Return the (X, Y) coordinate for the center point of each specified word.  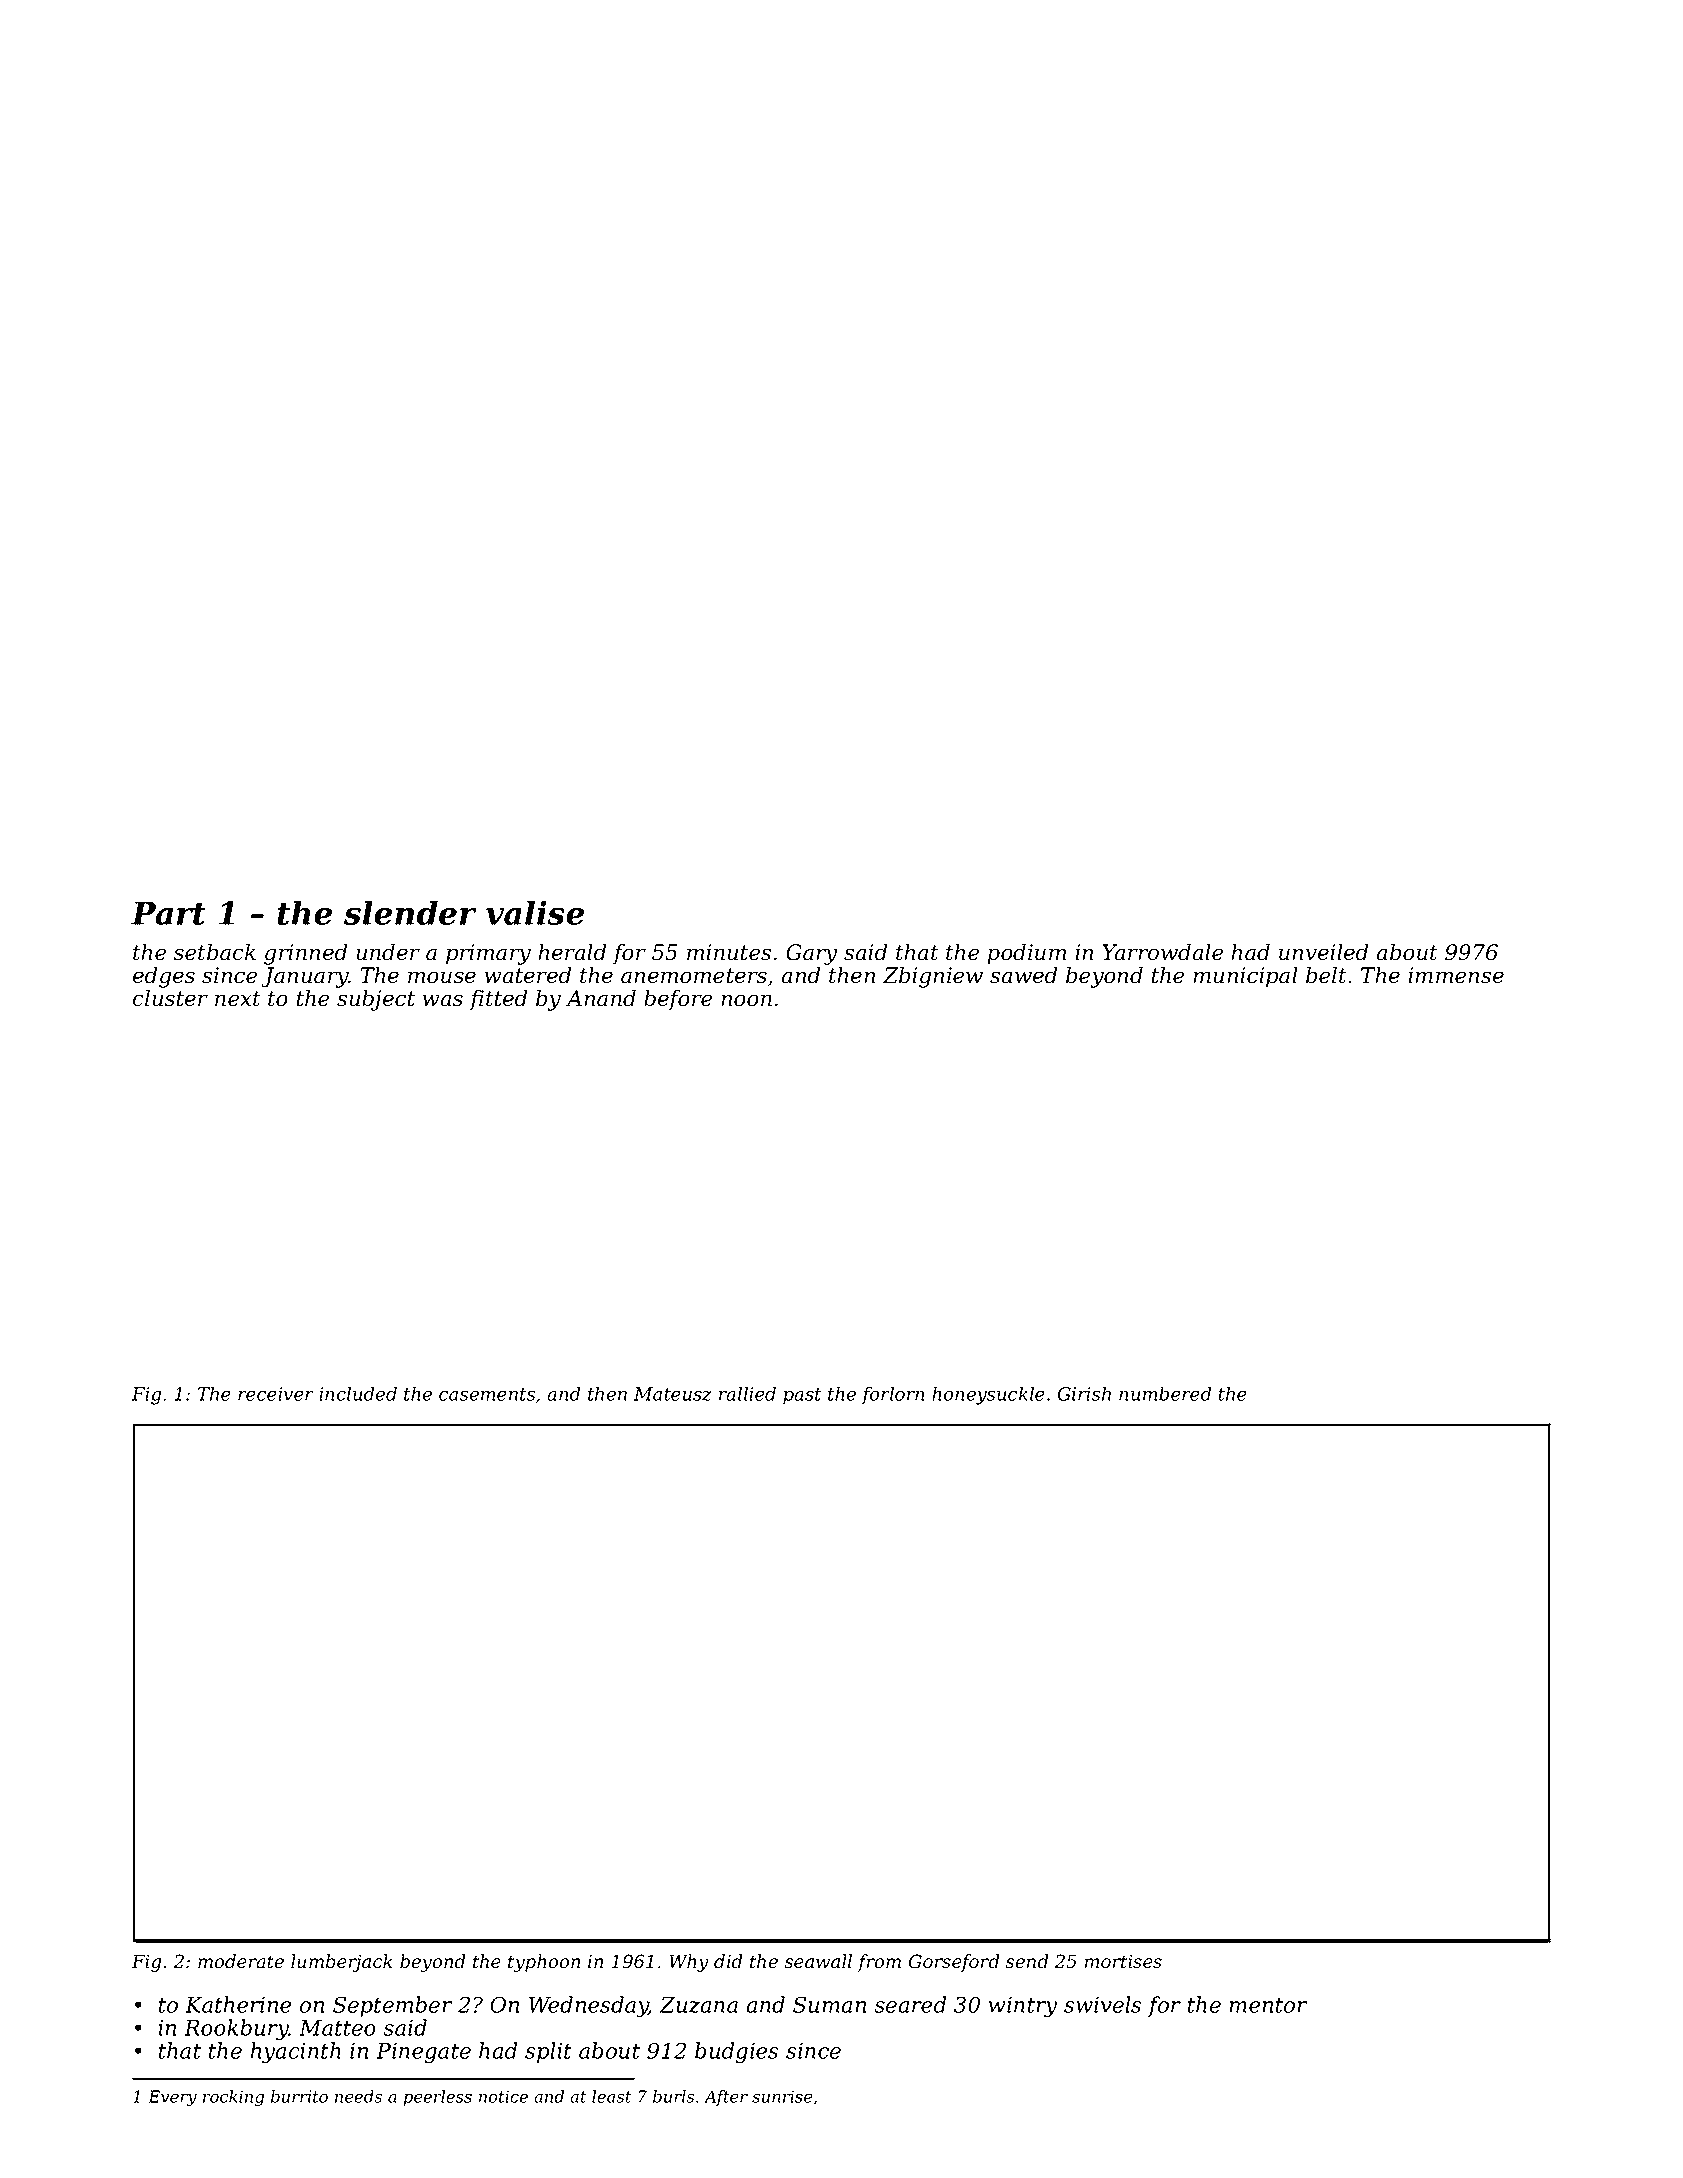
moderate (241, 1961)
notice (503, 2096)
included (358, 1393)
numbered (1165, 1393)
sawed (1023, 975)
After (726, 2098)
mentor (1268, 2005)
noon (746, 1000)
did (728, 1961)
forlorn (892, 1395)
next (238, 999)
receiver (276, 1394)
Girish (1084, 1393)
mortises (1123, 1961)
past (802, 1396)
